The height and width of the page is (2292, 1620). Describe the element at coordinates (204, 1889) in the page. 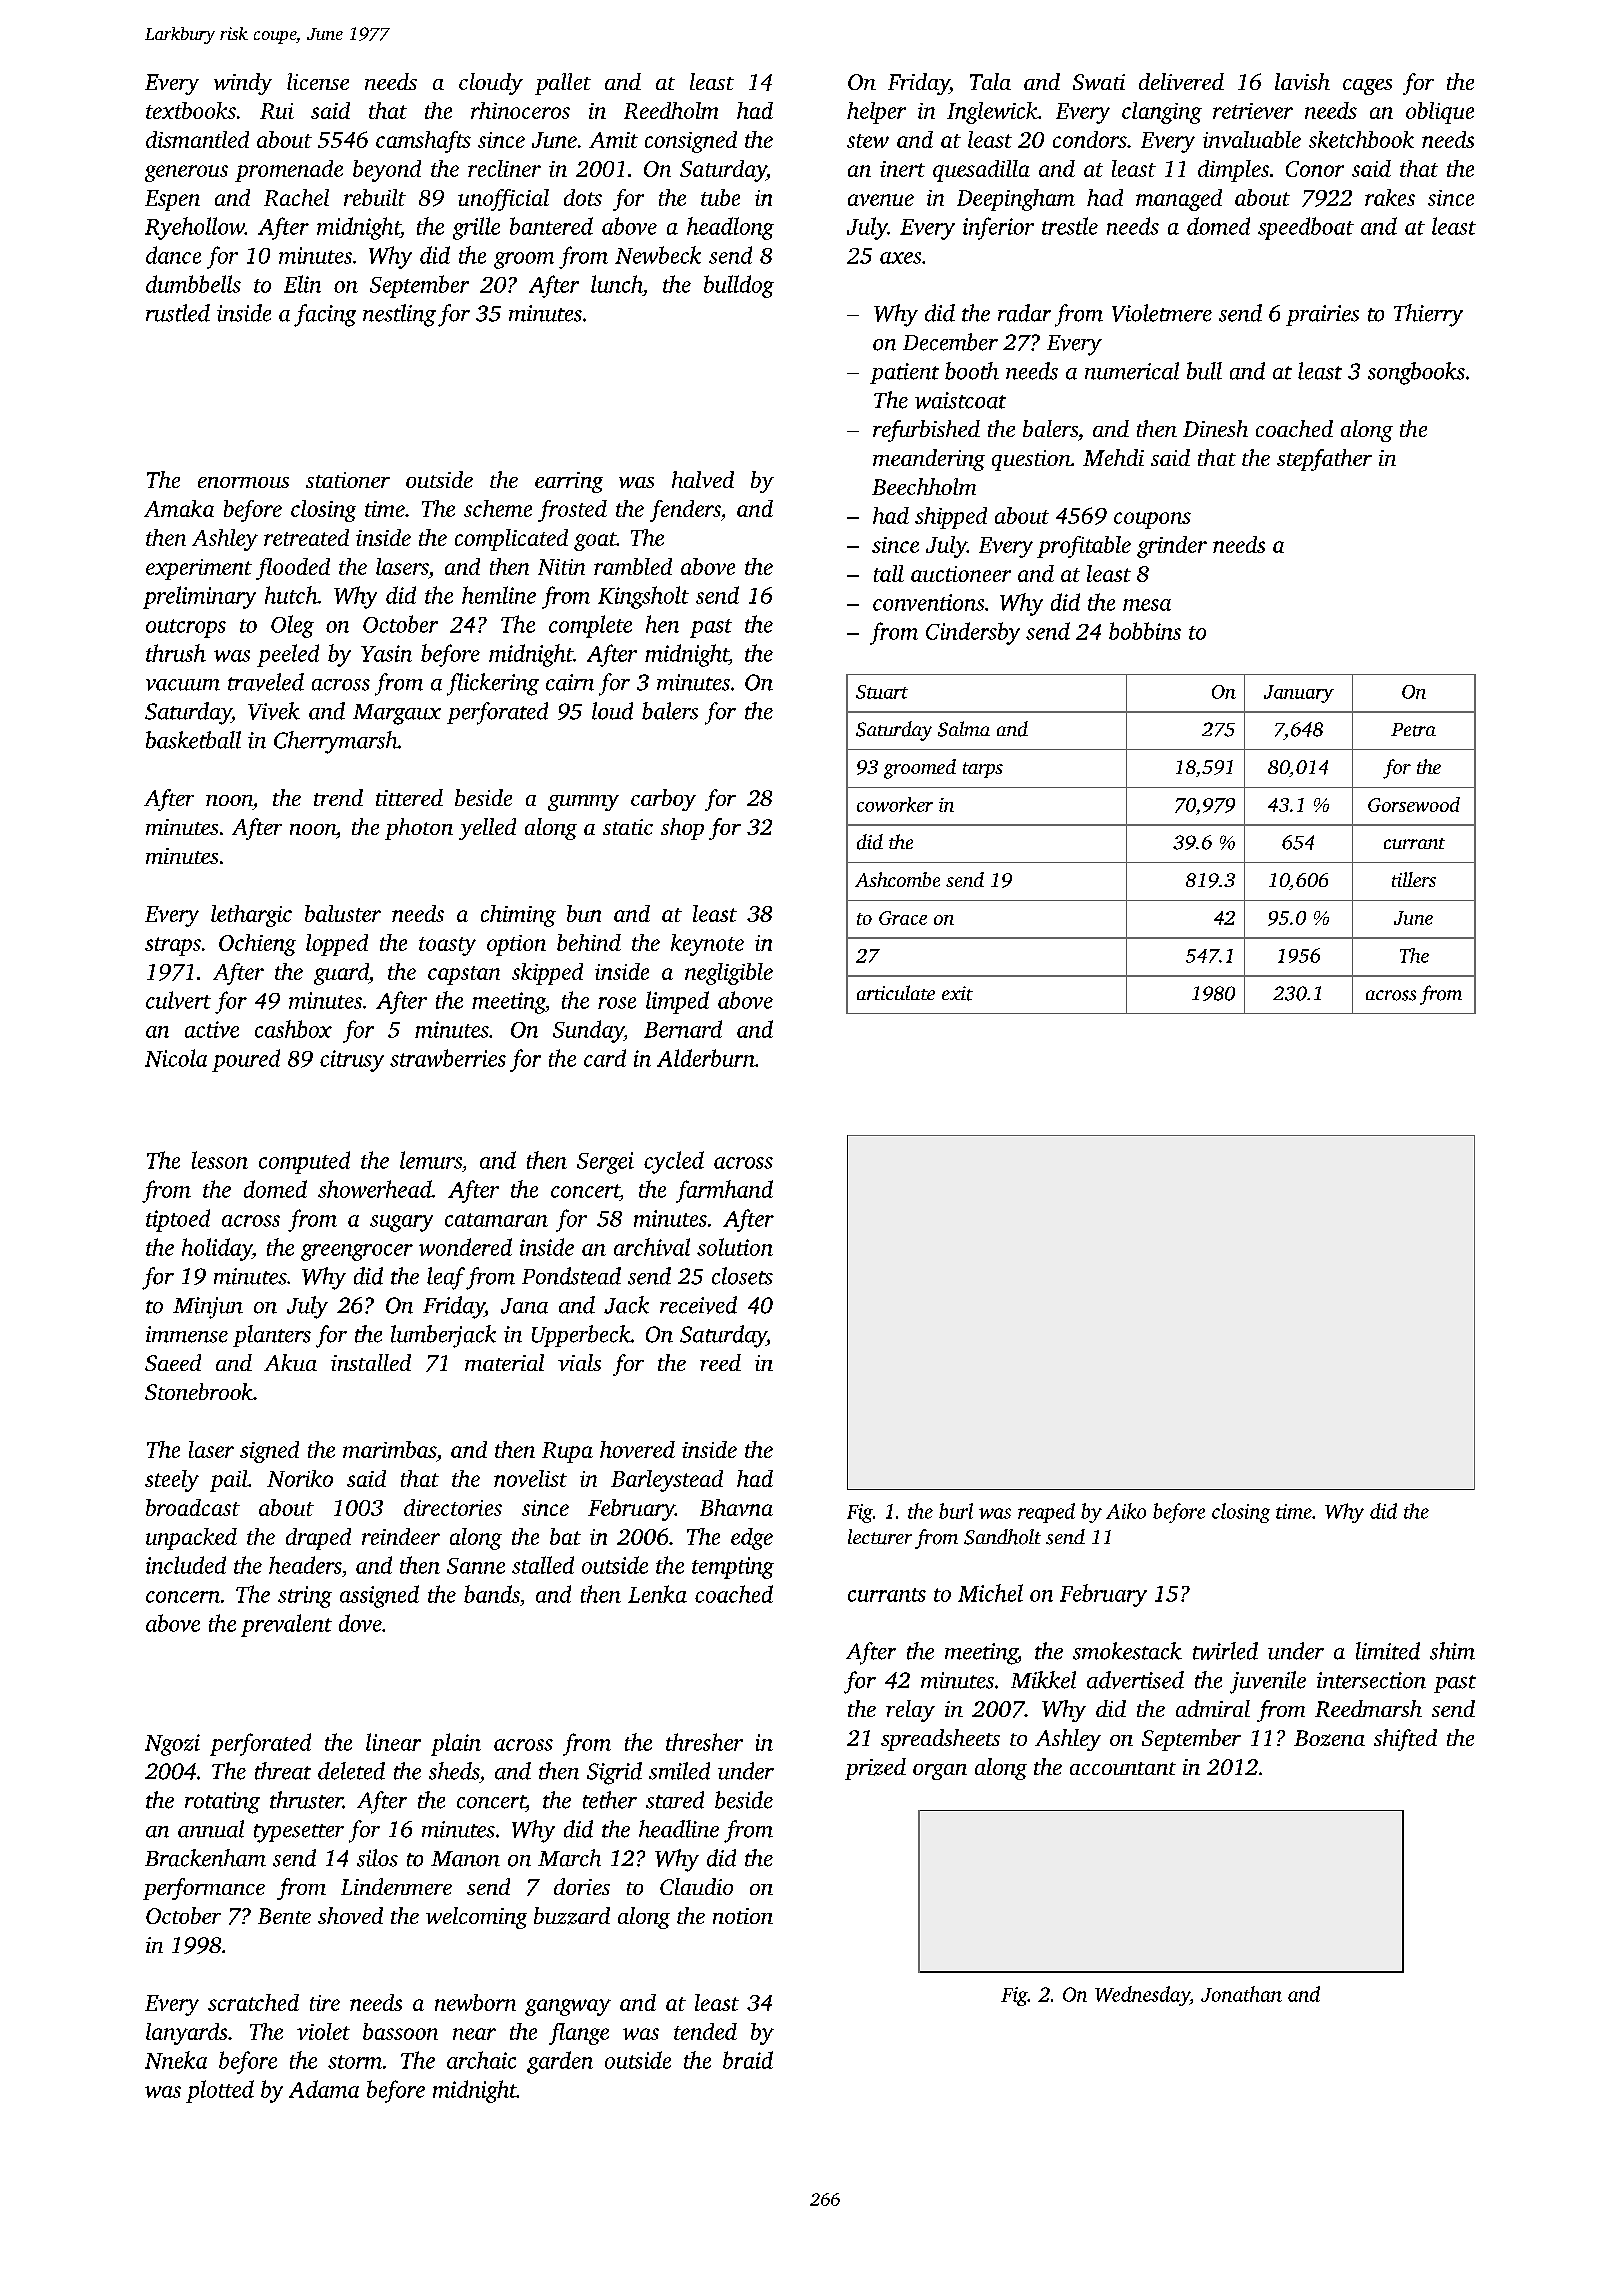

I see `performance` at that location.
